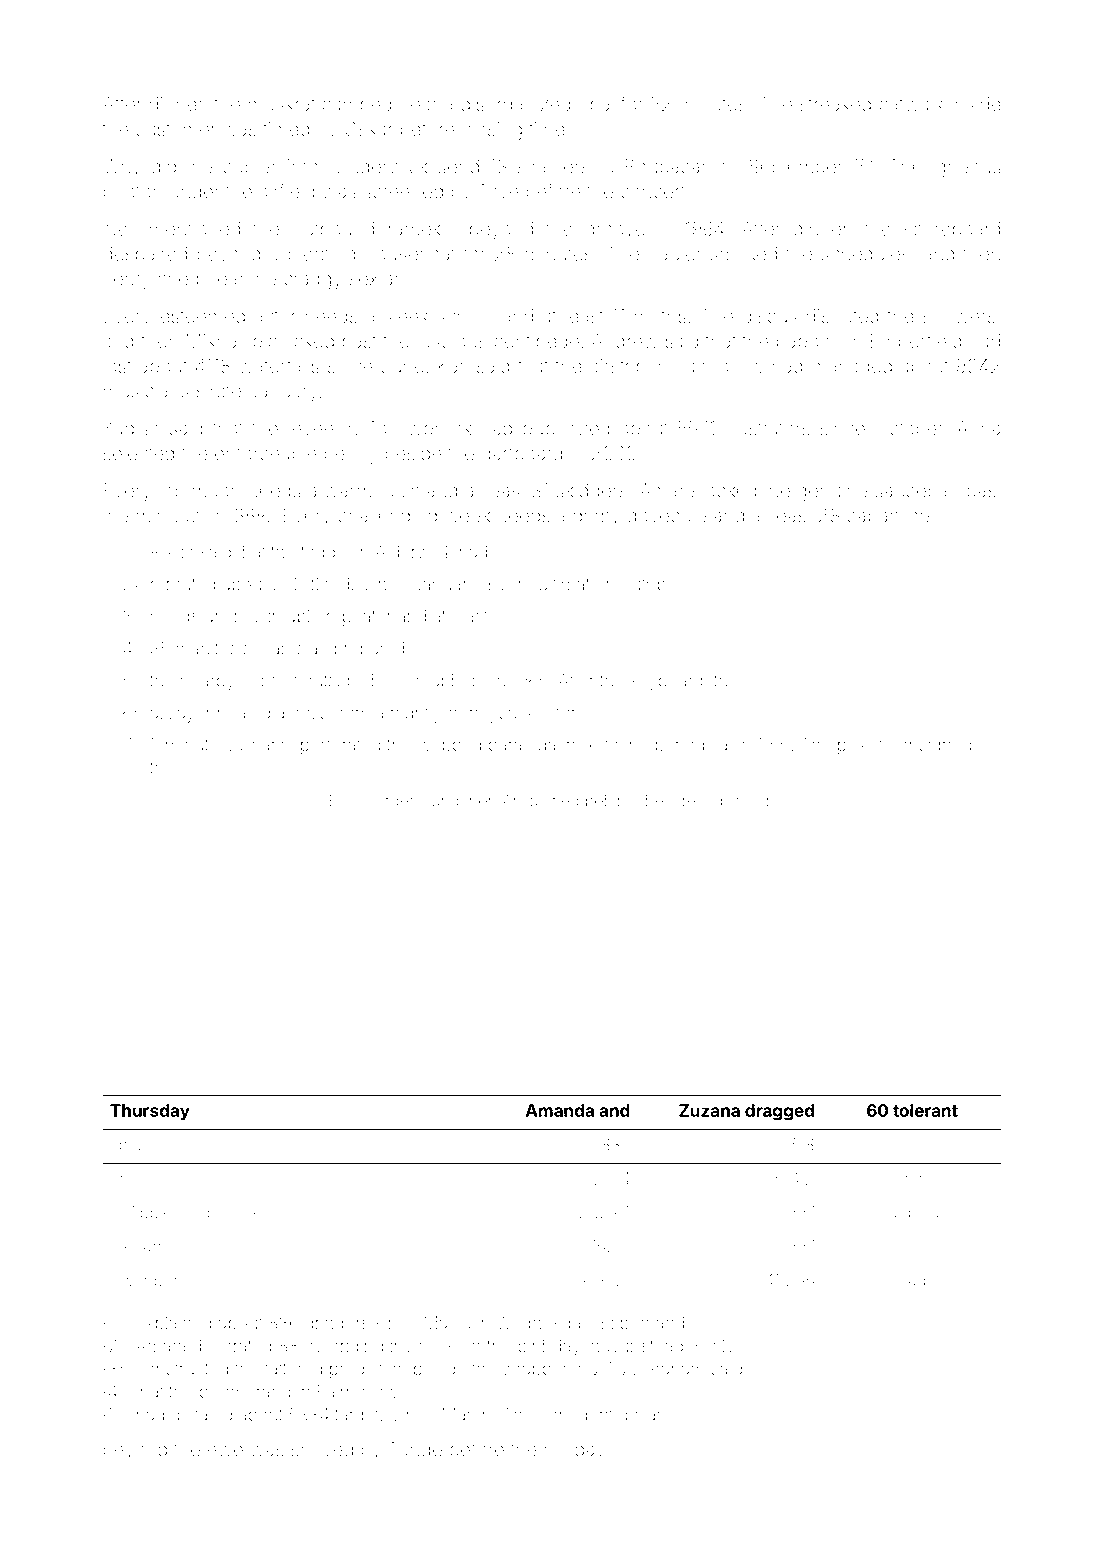  What do you see at coordinates (560, 1110) in the screenshot?
I see `Amanda` at bounding box center [560, 1110].
